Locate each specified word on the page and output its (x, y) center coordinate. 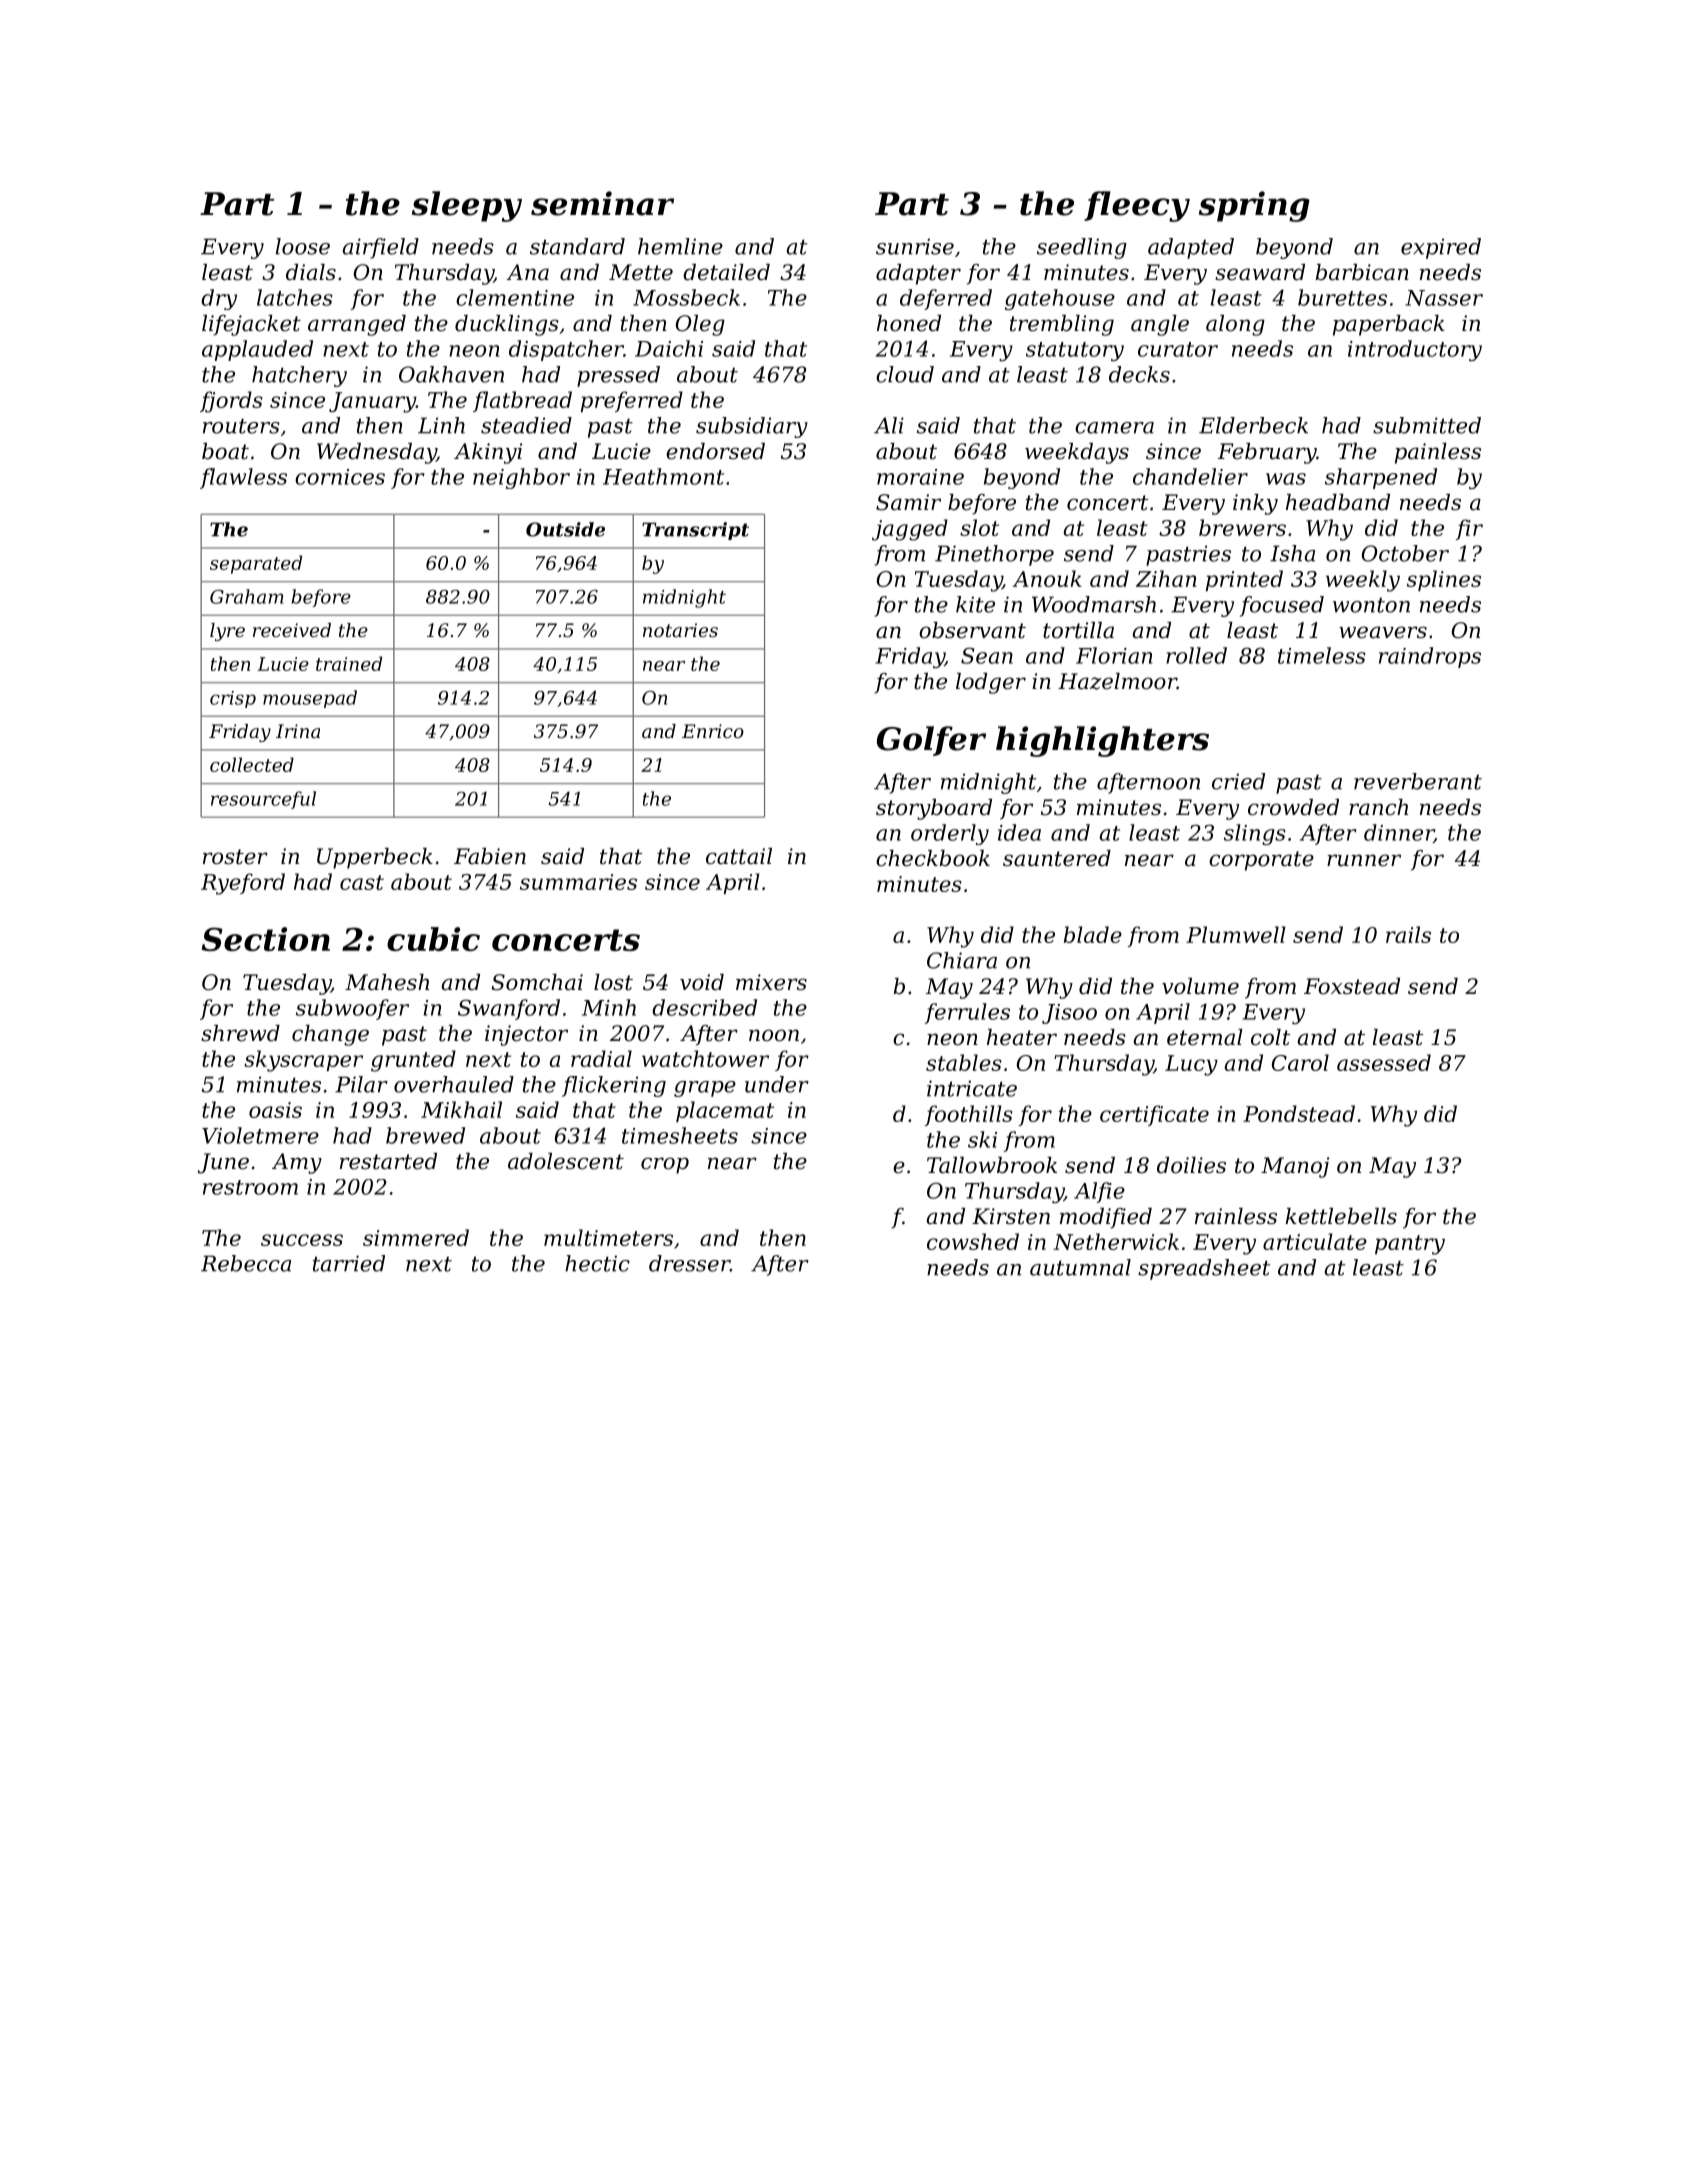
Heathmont (663, 476)
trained (349, 663)
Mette (641, 272)
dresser (689, 1263)
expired (1441, 248)
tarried (349, 1263)
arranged (357, 325)
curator (1178, 349)
